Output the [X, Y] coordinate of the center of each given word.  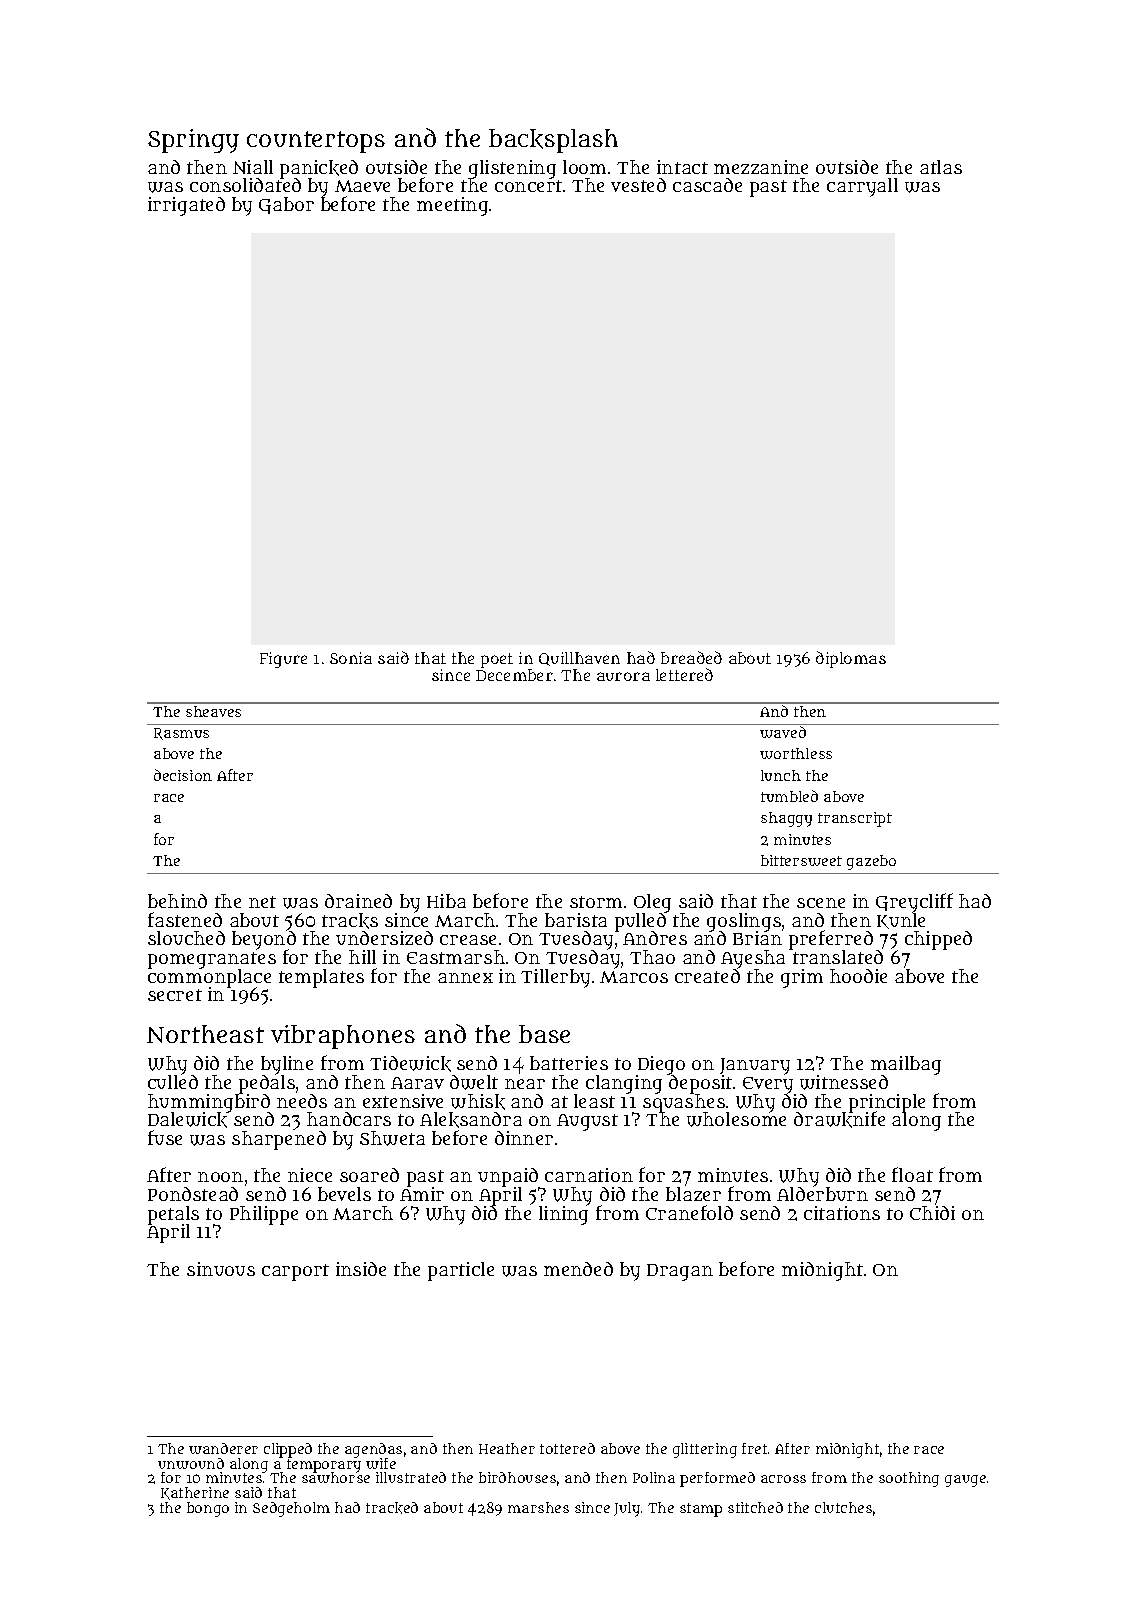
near [525, 1084]
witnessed [844, 1082]
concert [528, 186]
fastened [185, 919]
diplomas [851, 659]
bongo [208, 1509]
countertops [316, 142]
